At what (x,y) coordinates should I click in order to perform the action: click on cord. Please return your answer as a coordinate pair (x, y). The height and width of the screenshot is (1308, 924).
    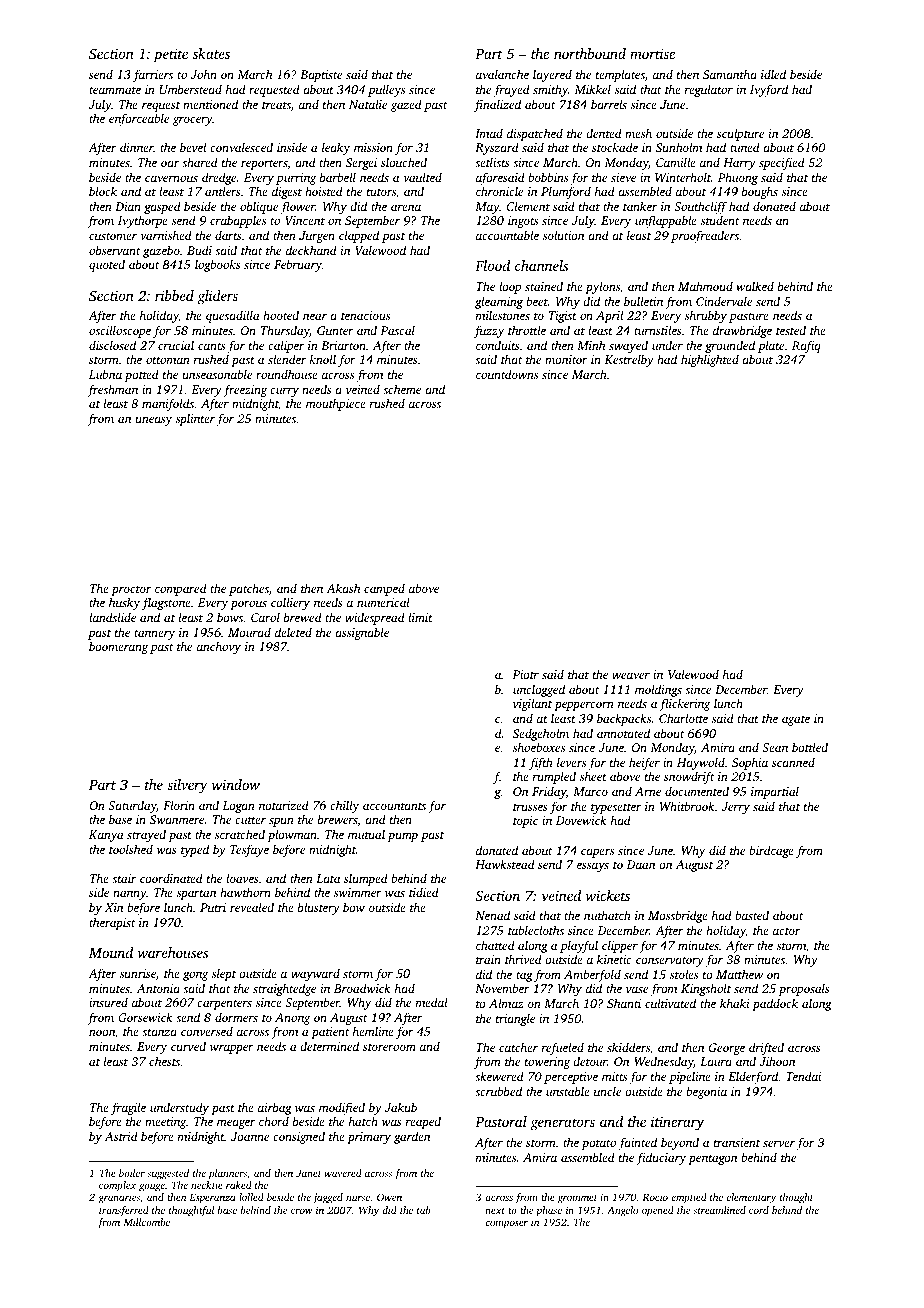
    Looking at the image, I should click on (759, 1210).
